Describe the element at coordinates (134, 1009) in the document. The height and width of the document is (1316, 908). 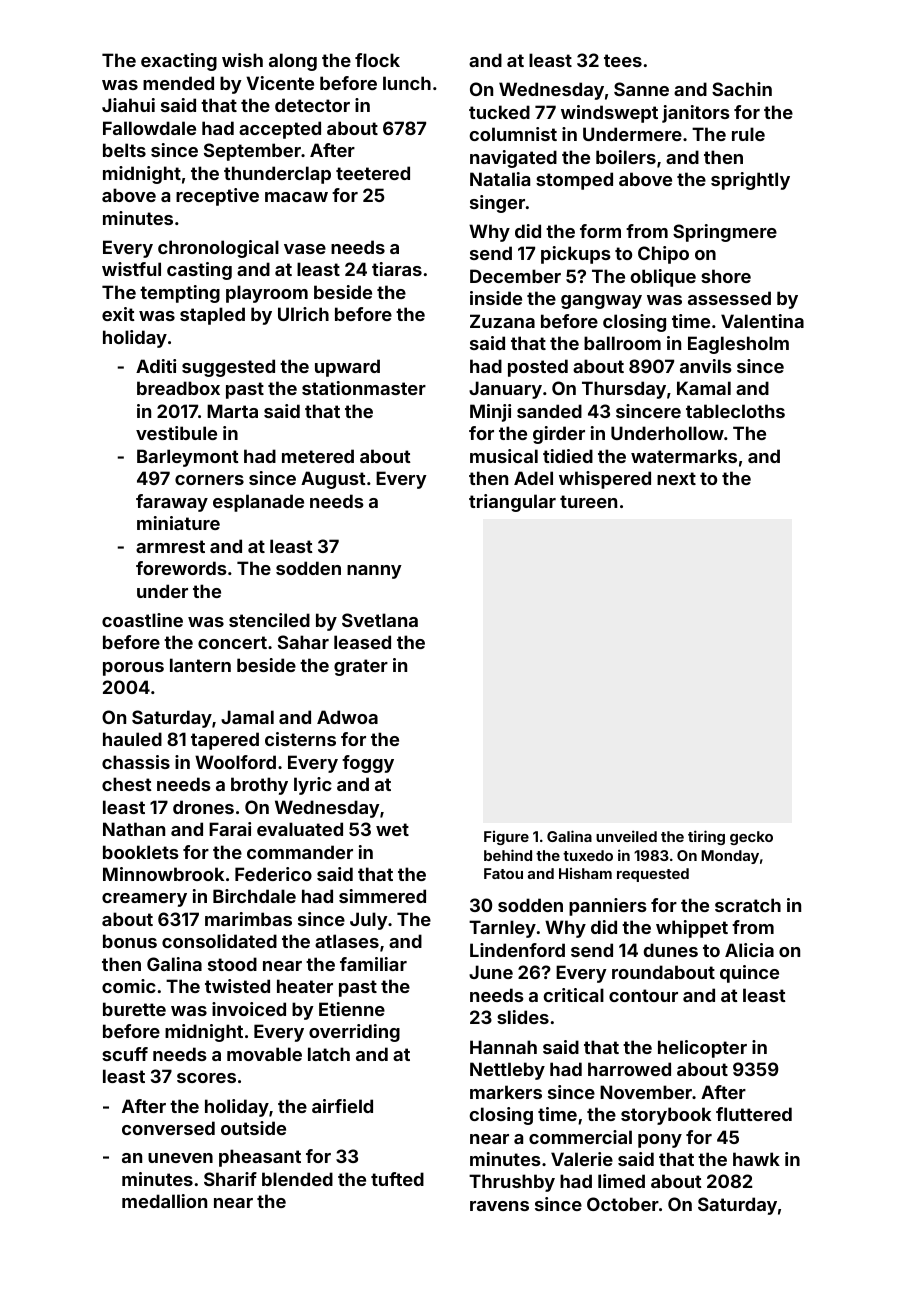
I see `burette` at that location.
